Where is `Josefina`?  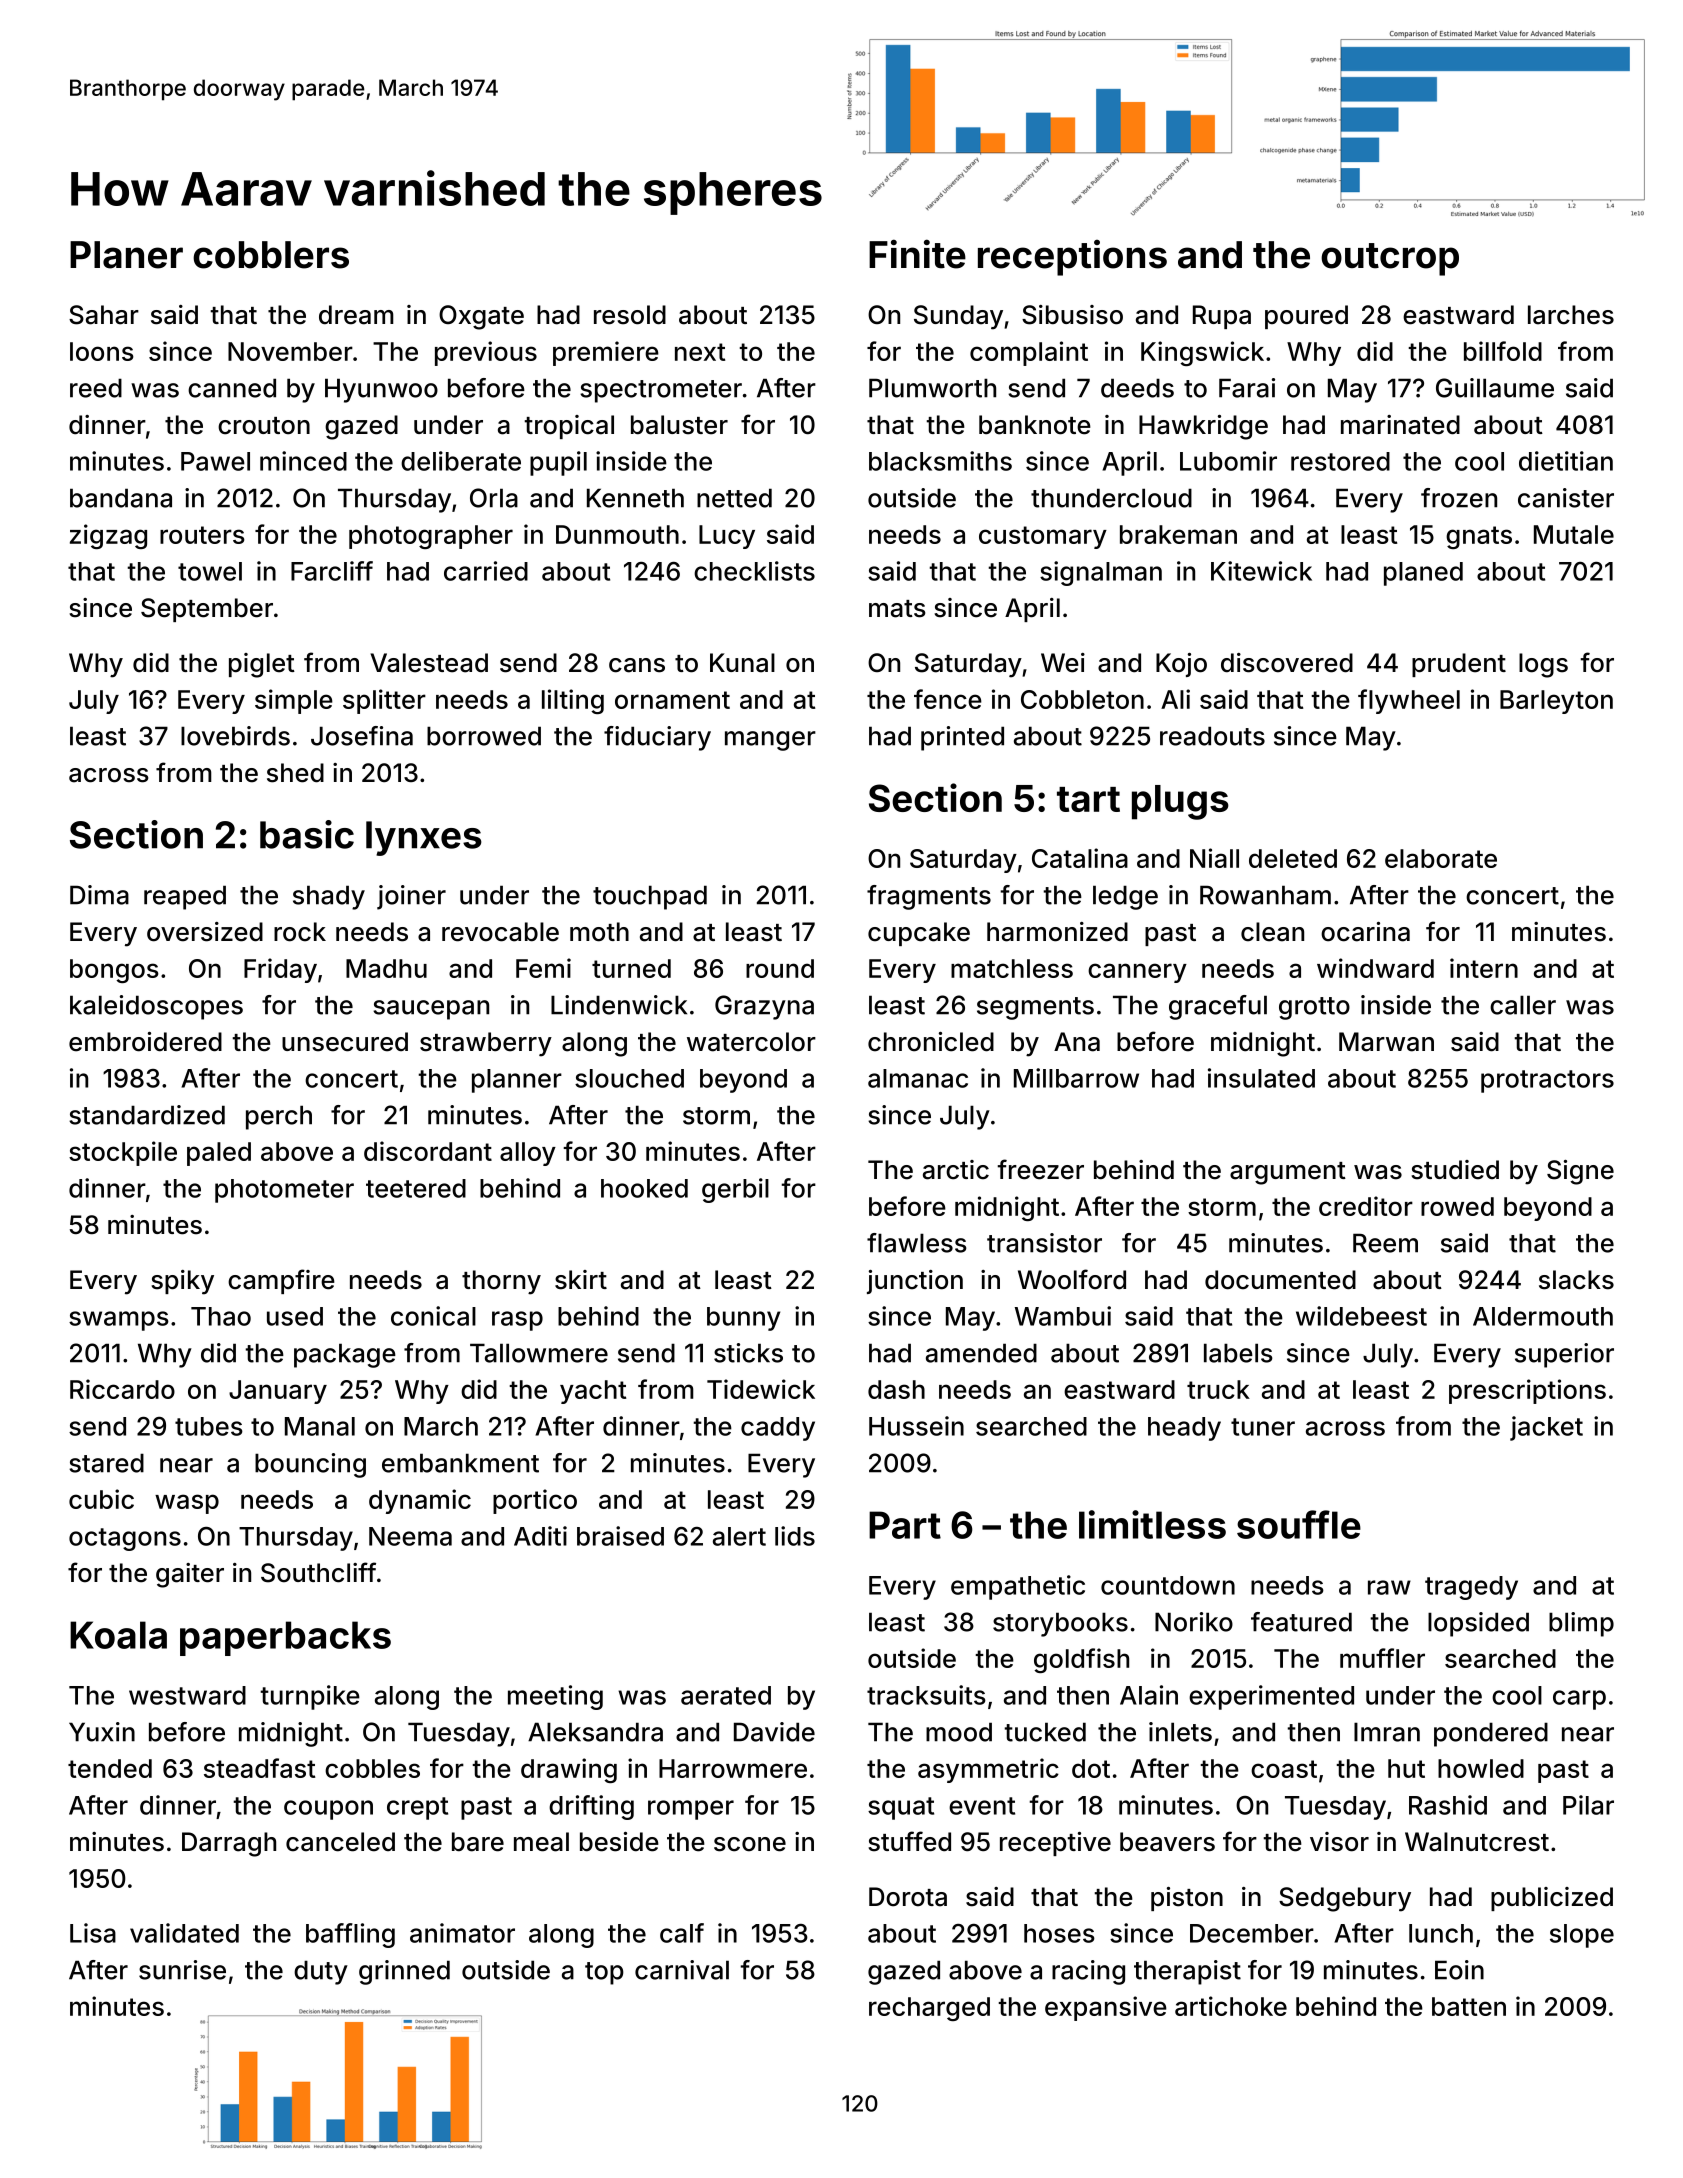 Josefina is located at coordinates (362, 736).
